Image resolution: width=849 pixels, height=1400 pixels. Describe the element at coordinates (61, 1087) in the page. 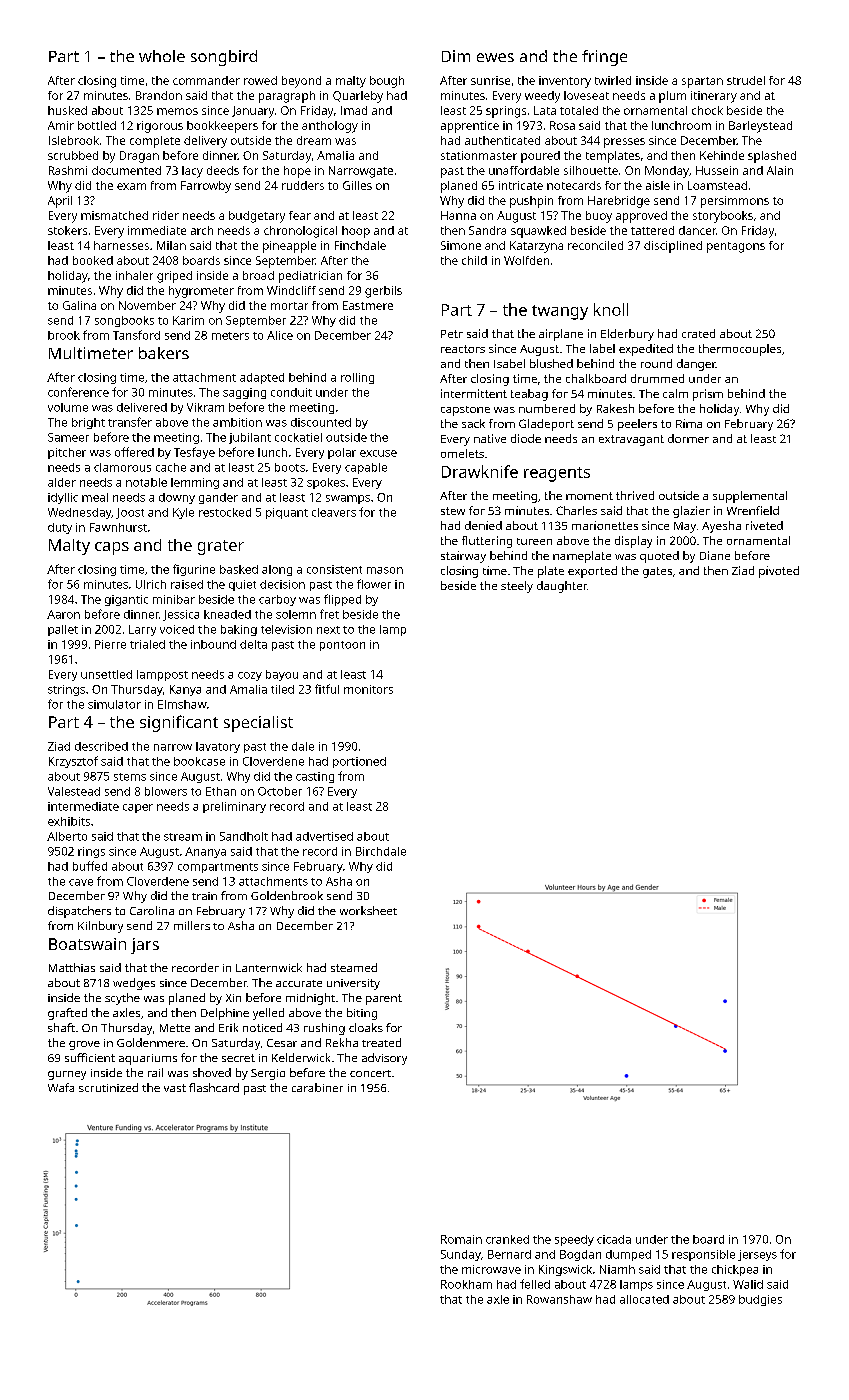

I see `Wafa` at that location.
